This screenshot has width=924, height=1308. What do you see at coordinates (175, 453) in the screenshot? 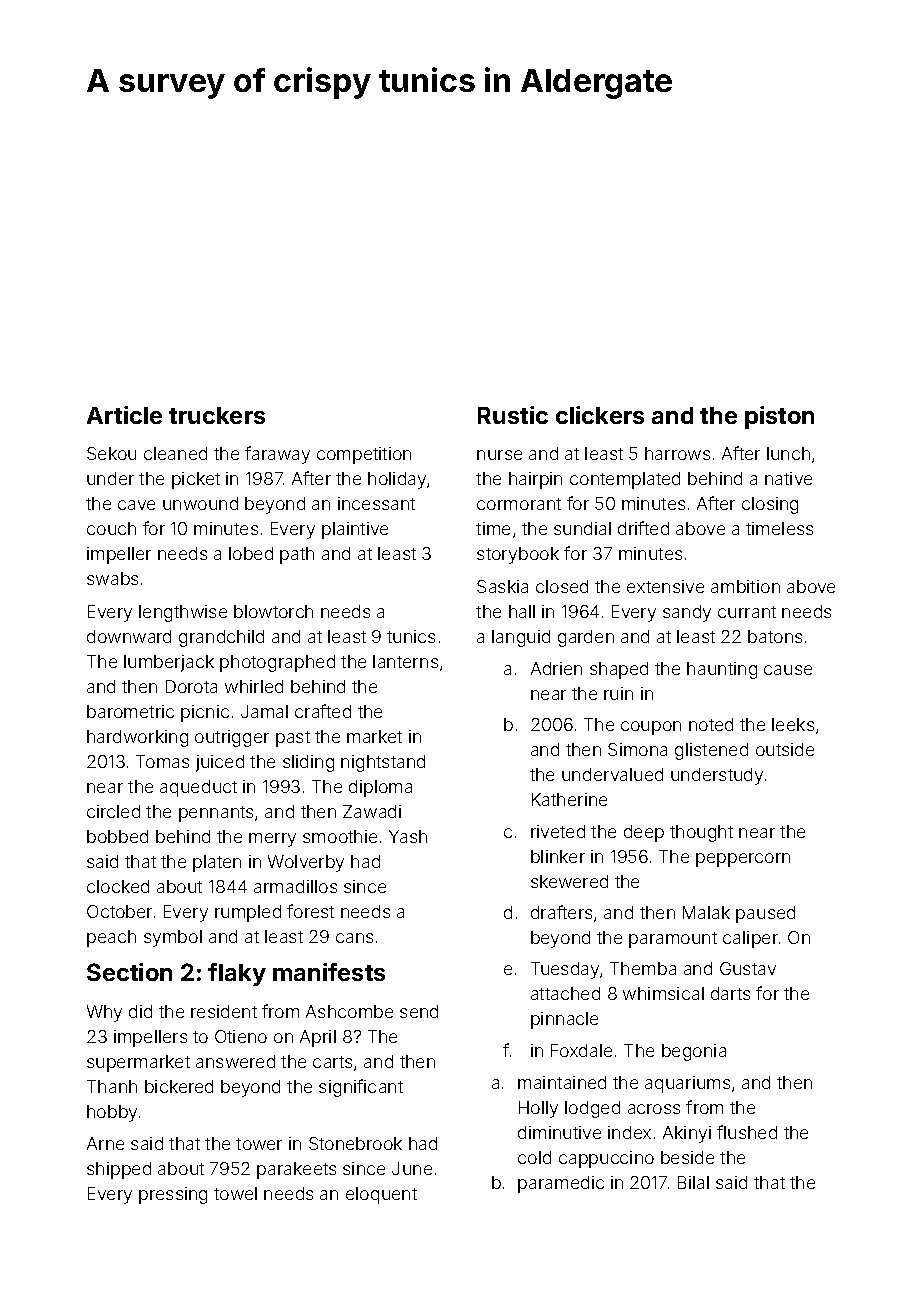
I see `cleaned` at bounding box center [175, 453].
